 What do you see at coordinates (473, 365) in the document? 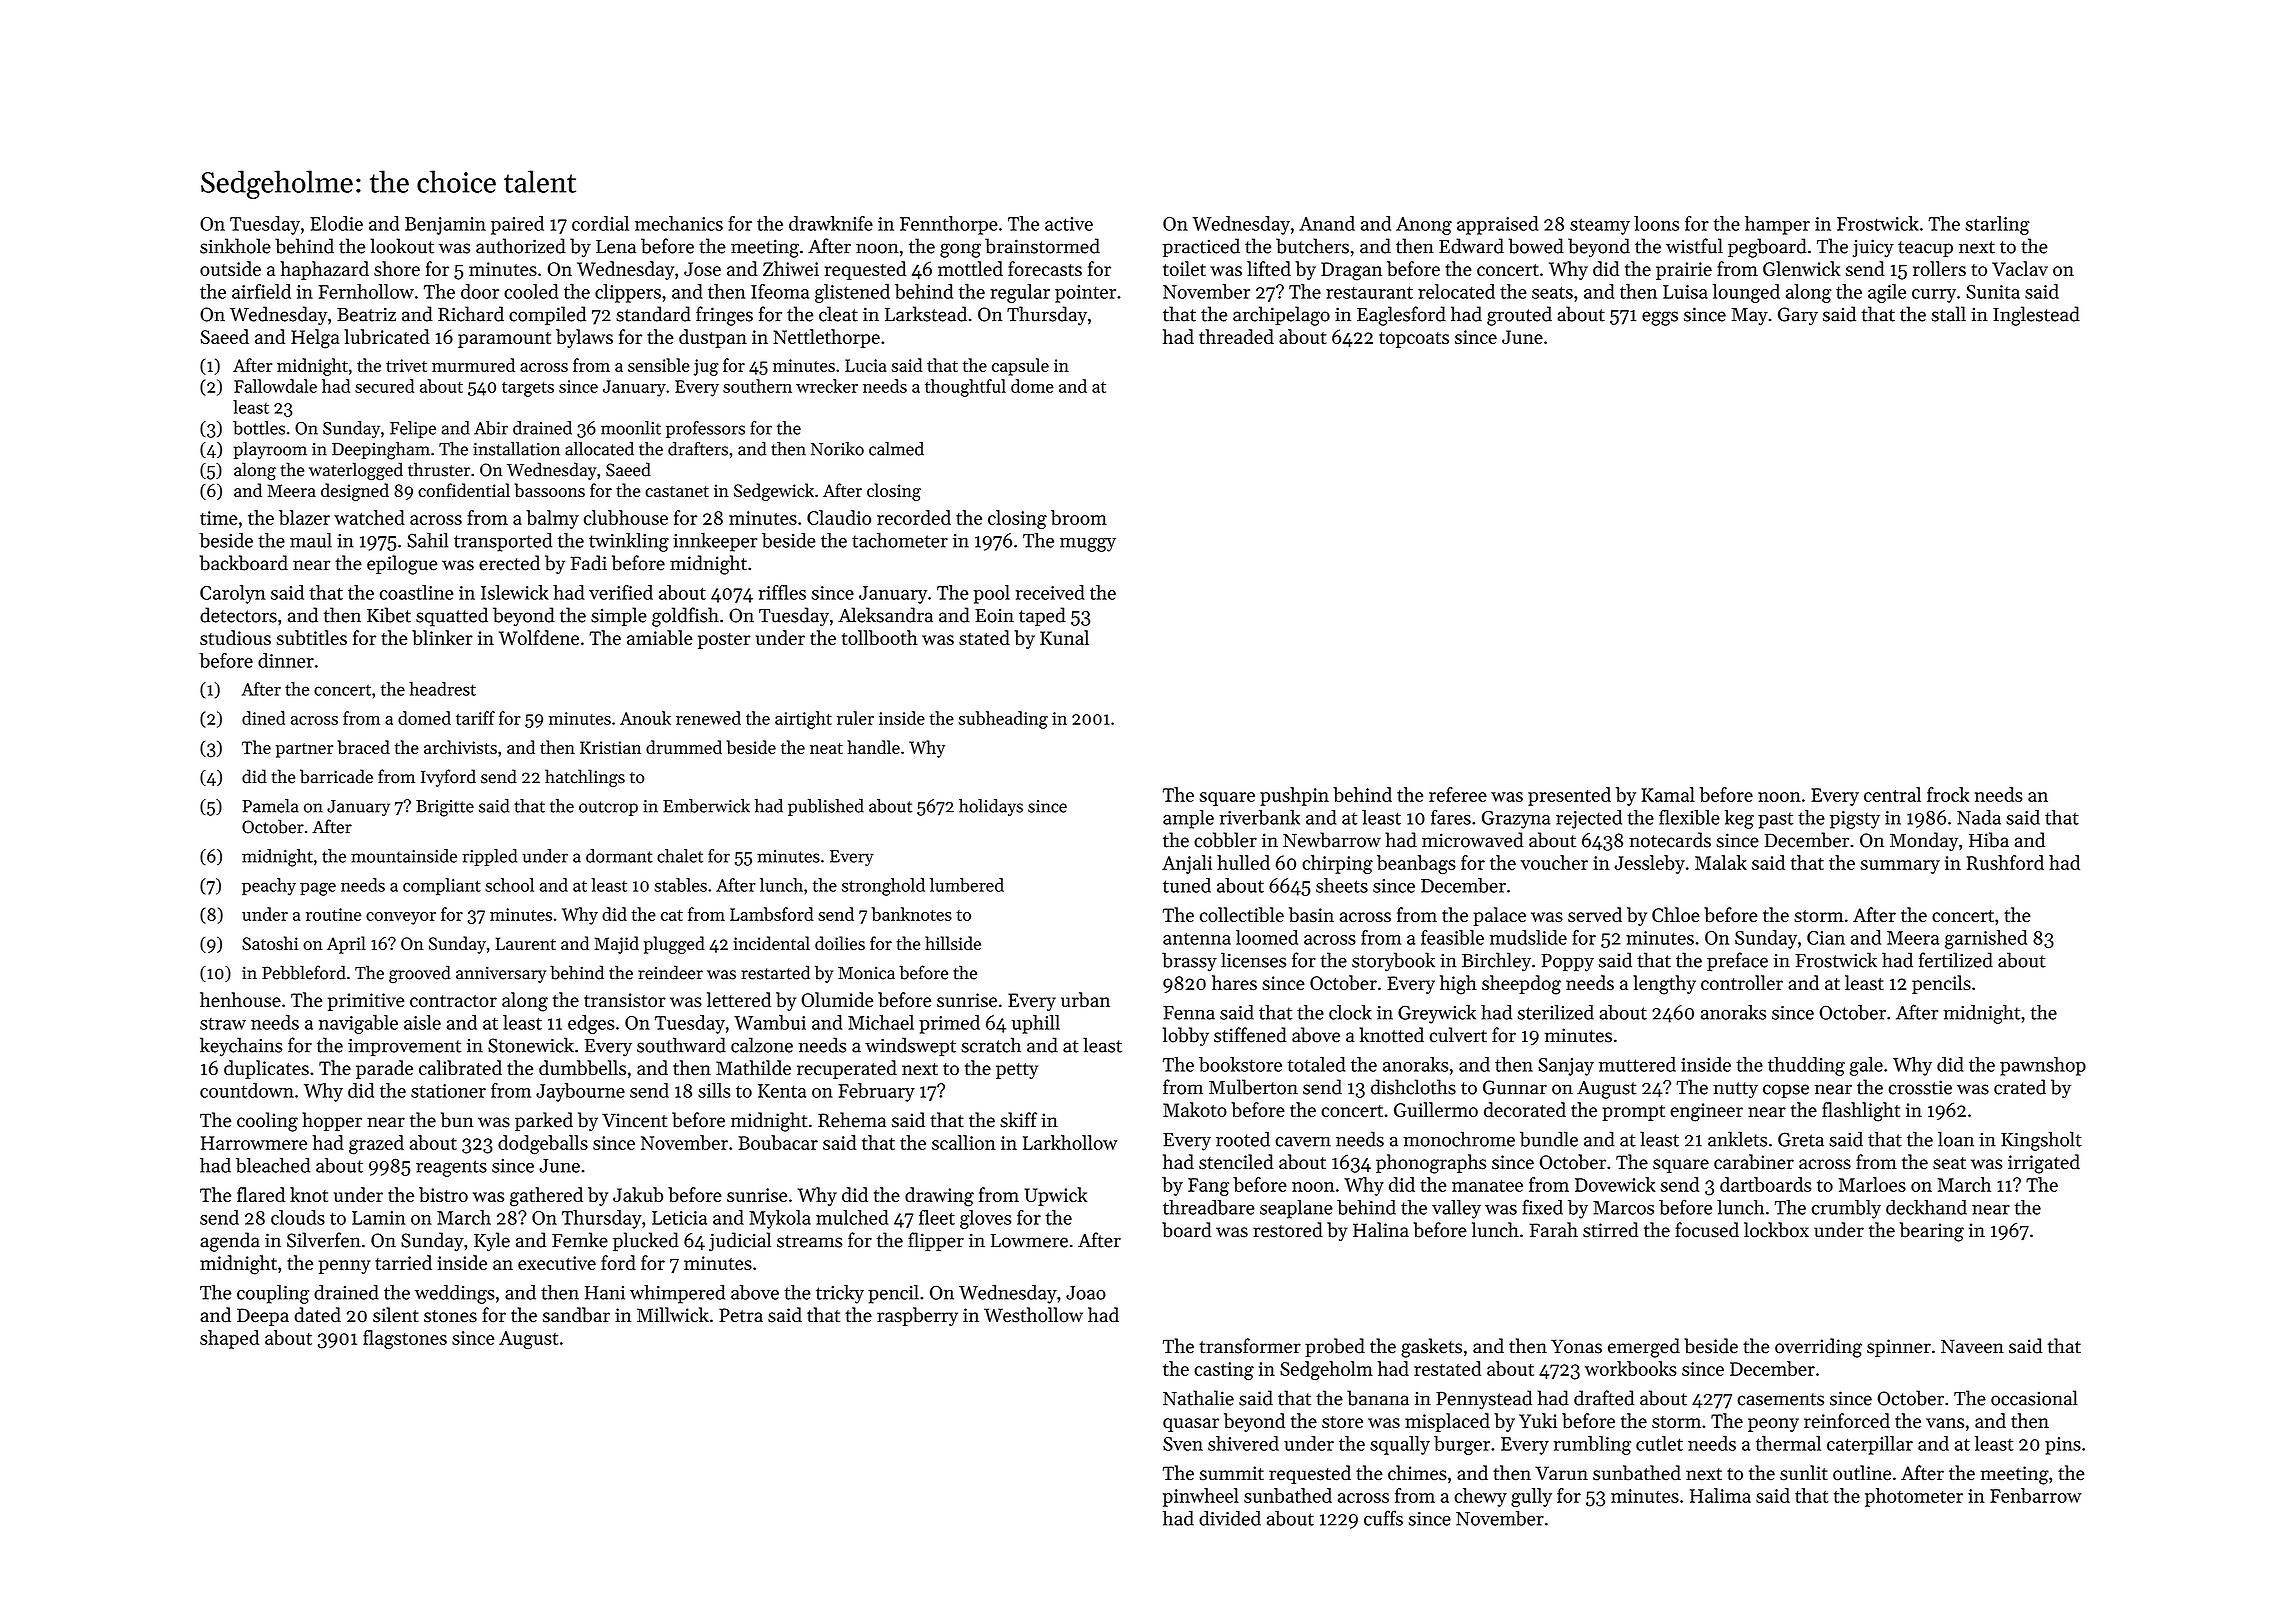
I see `murmured` at bounding box center [473, 365].
